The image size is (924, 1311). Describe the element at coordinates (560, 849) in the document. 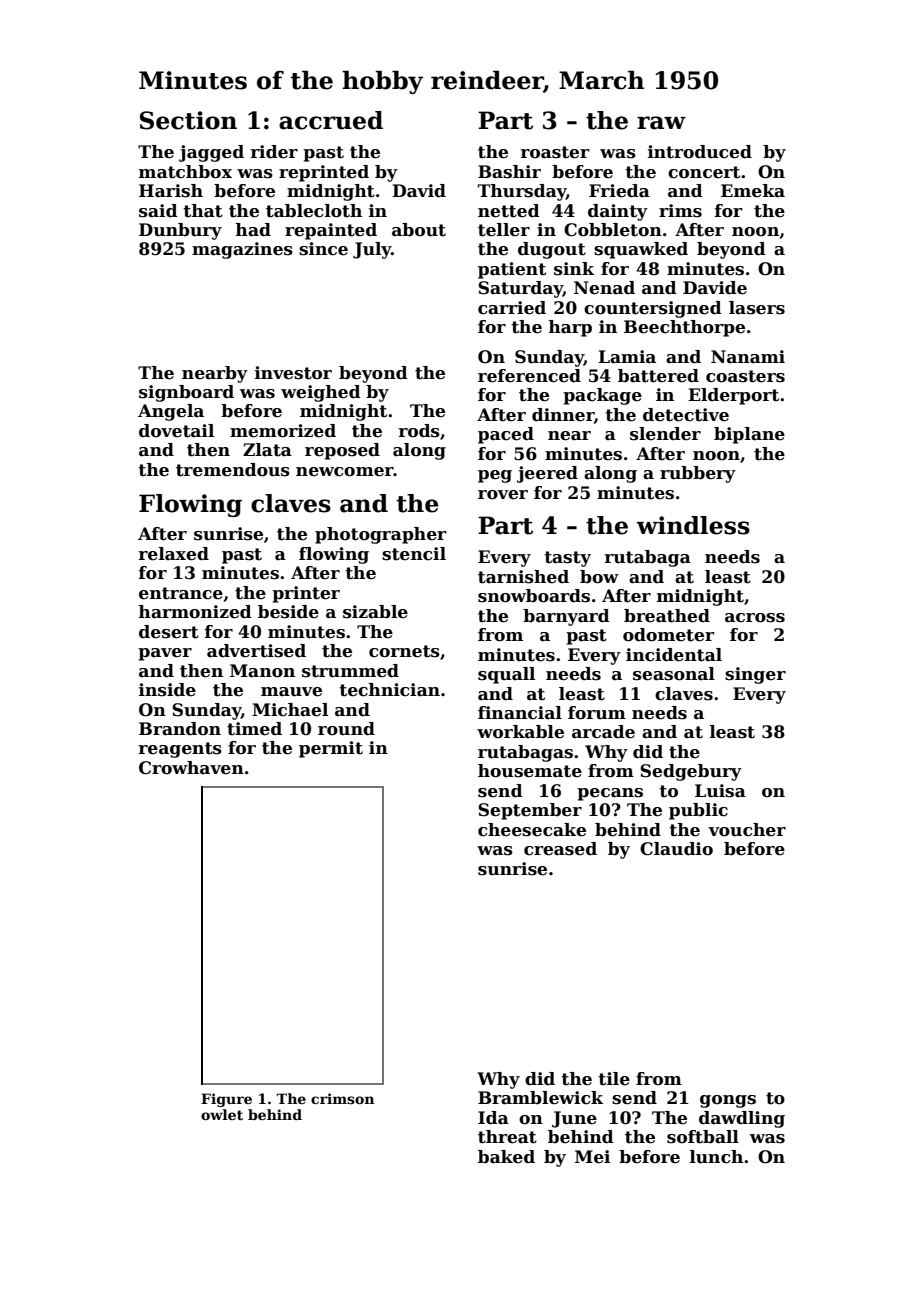

I see `creased` at that location.
